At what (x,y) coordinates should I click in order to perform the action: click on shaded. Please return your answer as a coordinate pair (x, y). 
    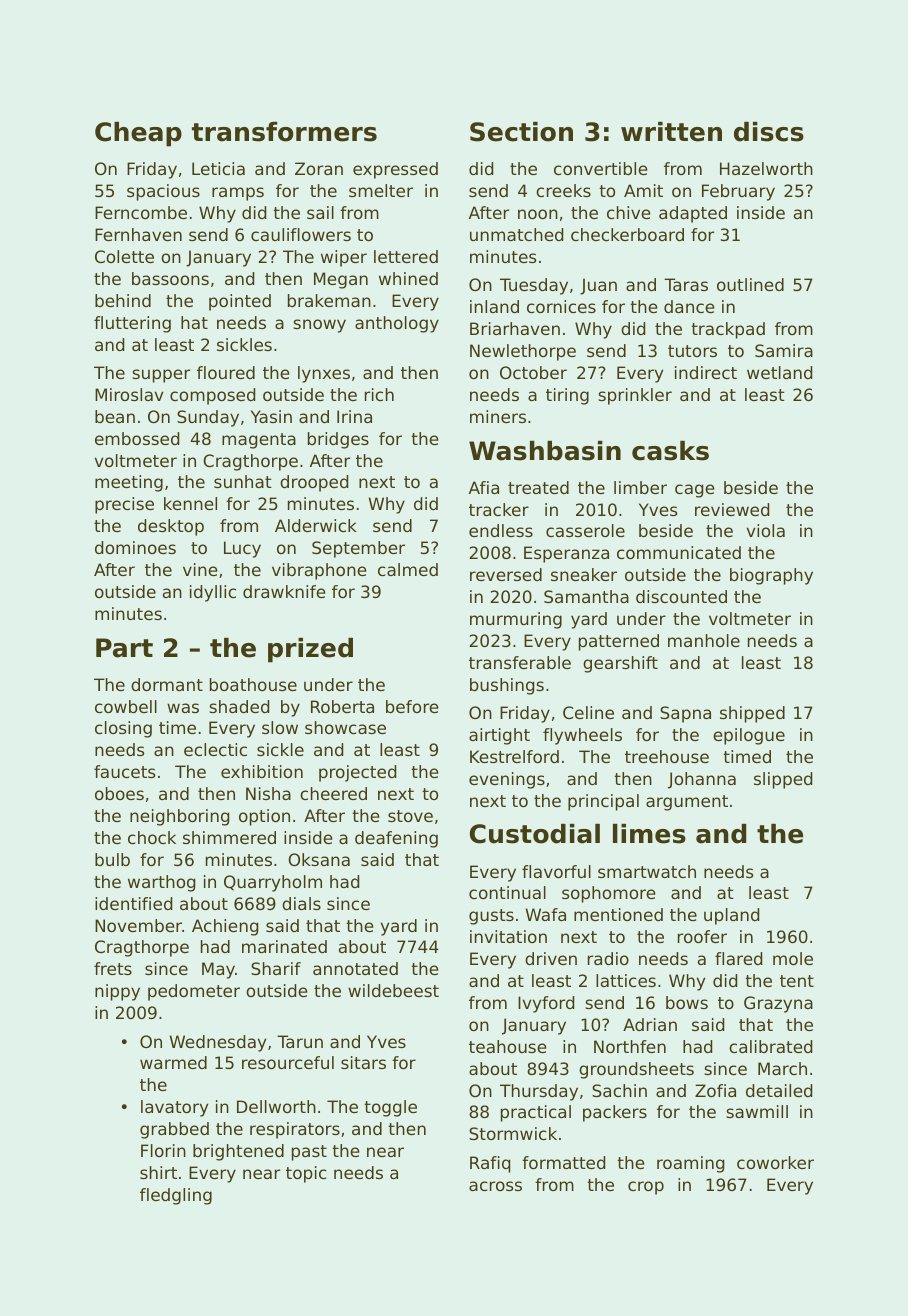
    Looking at the image, I should click on (239, 706).
